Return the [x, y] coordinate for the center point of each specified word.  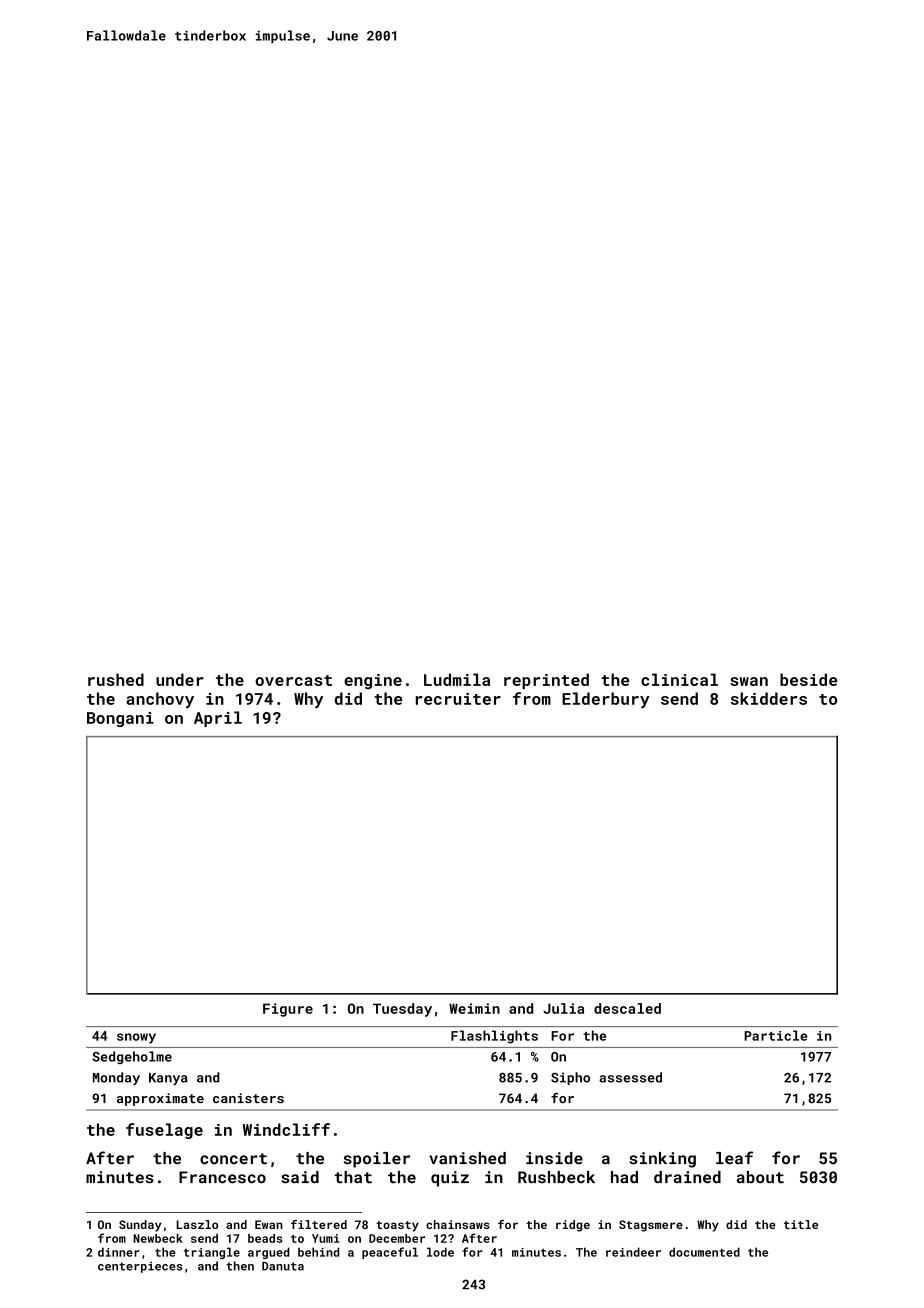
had [624, 1177]
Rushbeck [556, 1177]
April [218, 719]
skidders [769, 698]
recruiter [458, 699]
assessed [630, 1077]
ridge [573, 1226]
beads [265, 1238]
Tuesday [402, 1010]
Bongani [120, 719]
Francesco [222, 1177]
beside [808, 679]
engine [373, 681]
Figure [288, 1010]
